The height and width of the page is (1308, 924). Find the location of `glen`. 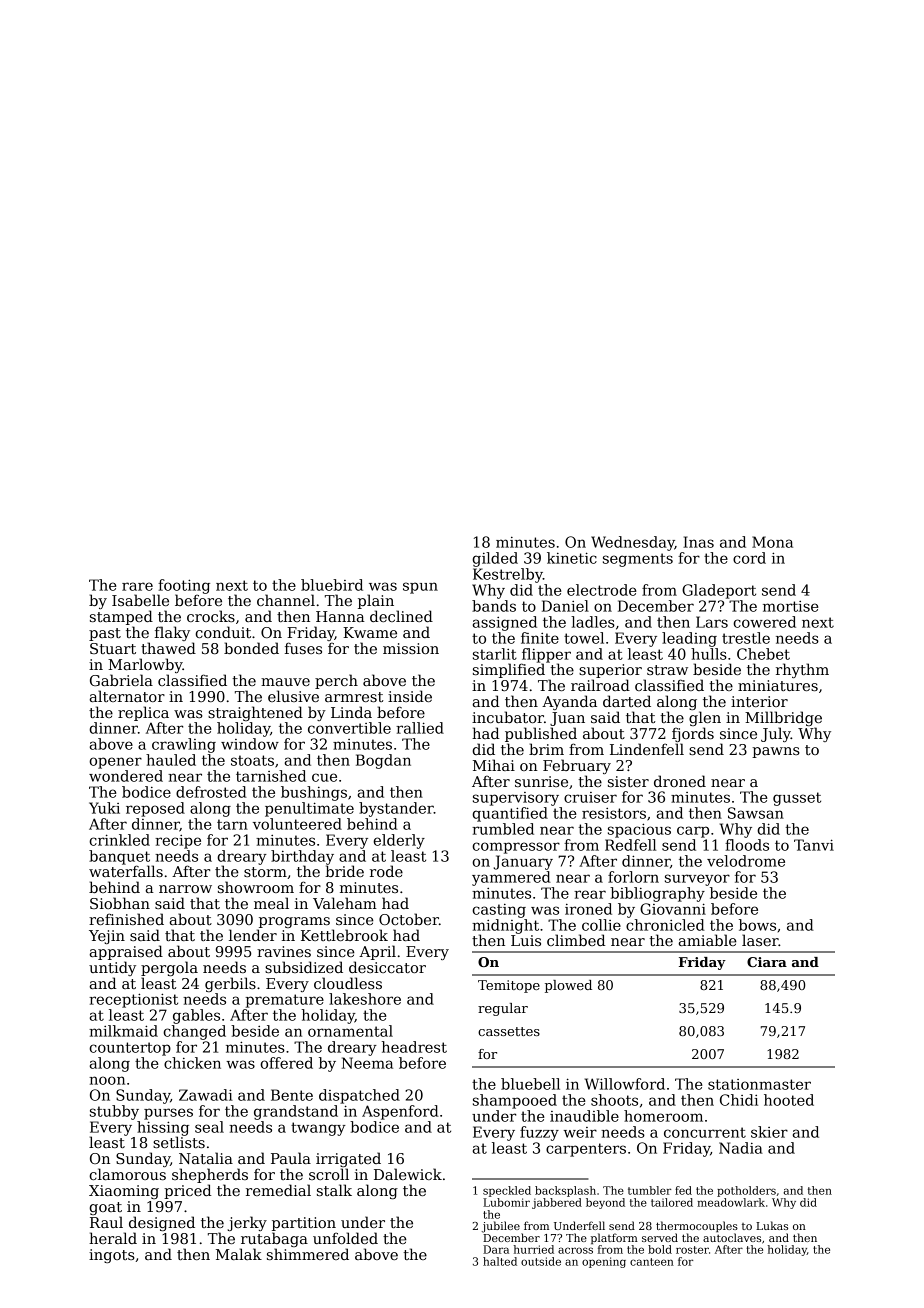

glen is located at coordinates (705, 718).
